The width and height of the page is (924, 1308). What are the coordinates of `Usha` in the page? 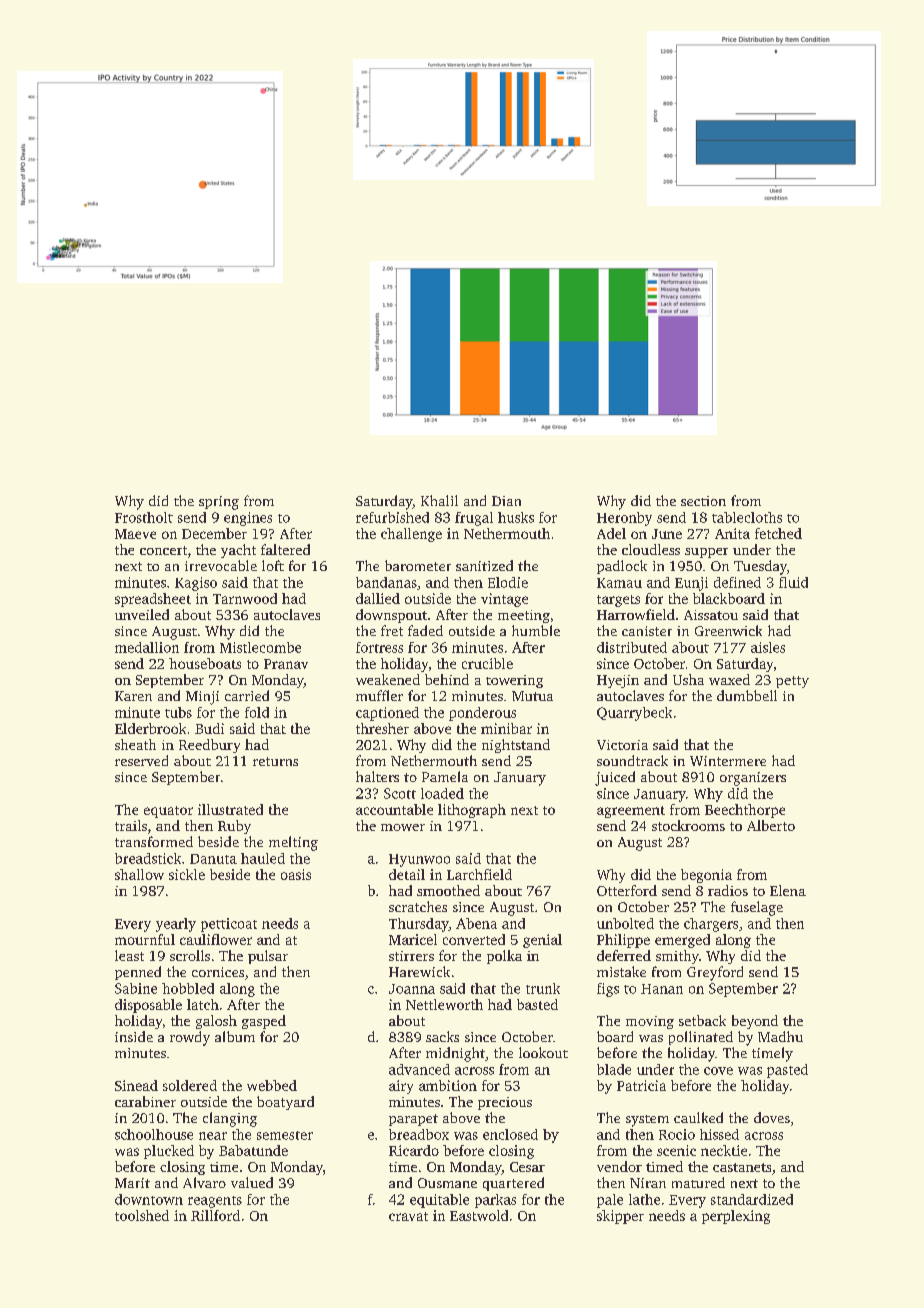 It's located at (688, 679).
